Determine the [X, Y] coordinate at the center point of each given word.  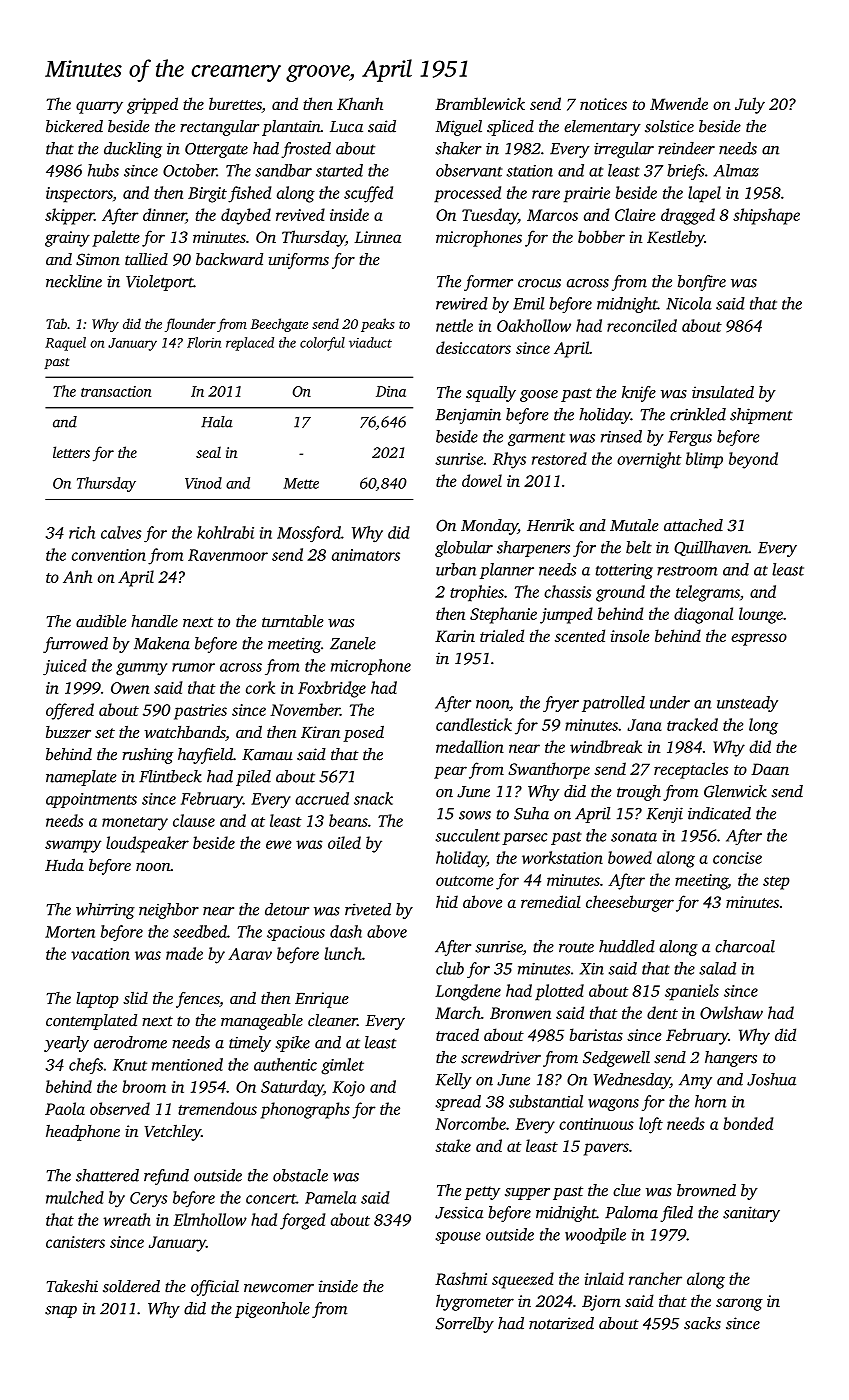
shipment [761, 416]
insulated [723, 392]
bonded [748, 1123]
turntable [293, 621]
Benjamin [468, 416]
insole [630, 635]
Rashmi [461, 1278]
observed [120, 1108]
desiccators [473, 347]
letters [71, 452]
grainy [67, 239]
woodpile [595, 1236]
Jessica [459, 1212]
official [215, 1288]
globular [464, 549]
